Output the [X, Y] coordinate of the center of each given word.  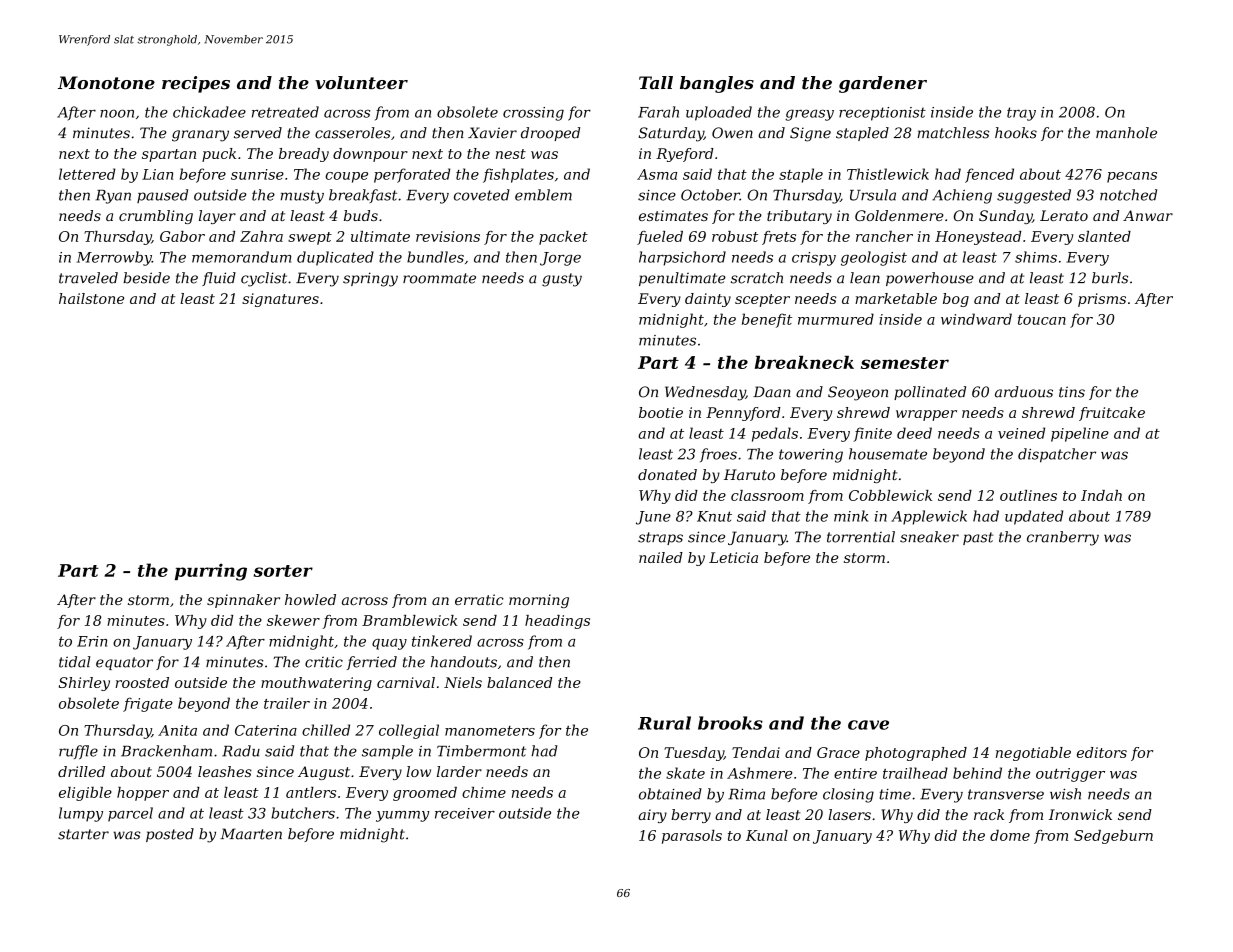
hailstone [91, 298]
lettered [87, 174]
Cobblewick [890, 495]
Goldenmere [899, 215]
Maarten [251, 834]
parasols [692, 837]
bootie [661, 412]
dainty [708, 300]
